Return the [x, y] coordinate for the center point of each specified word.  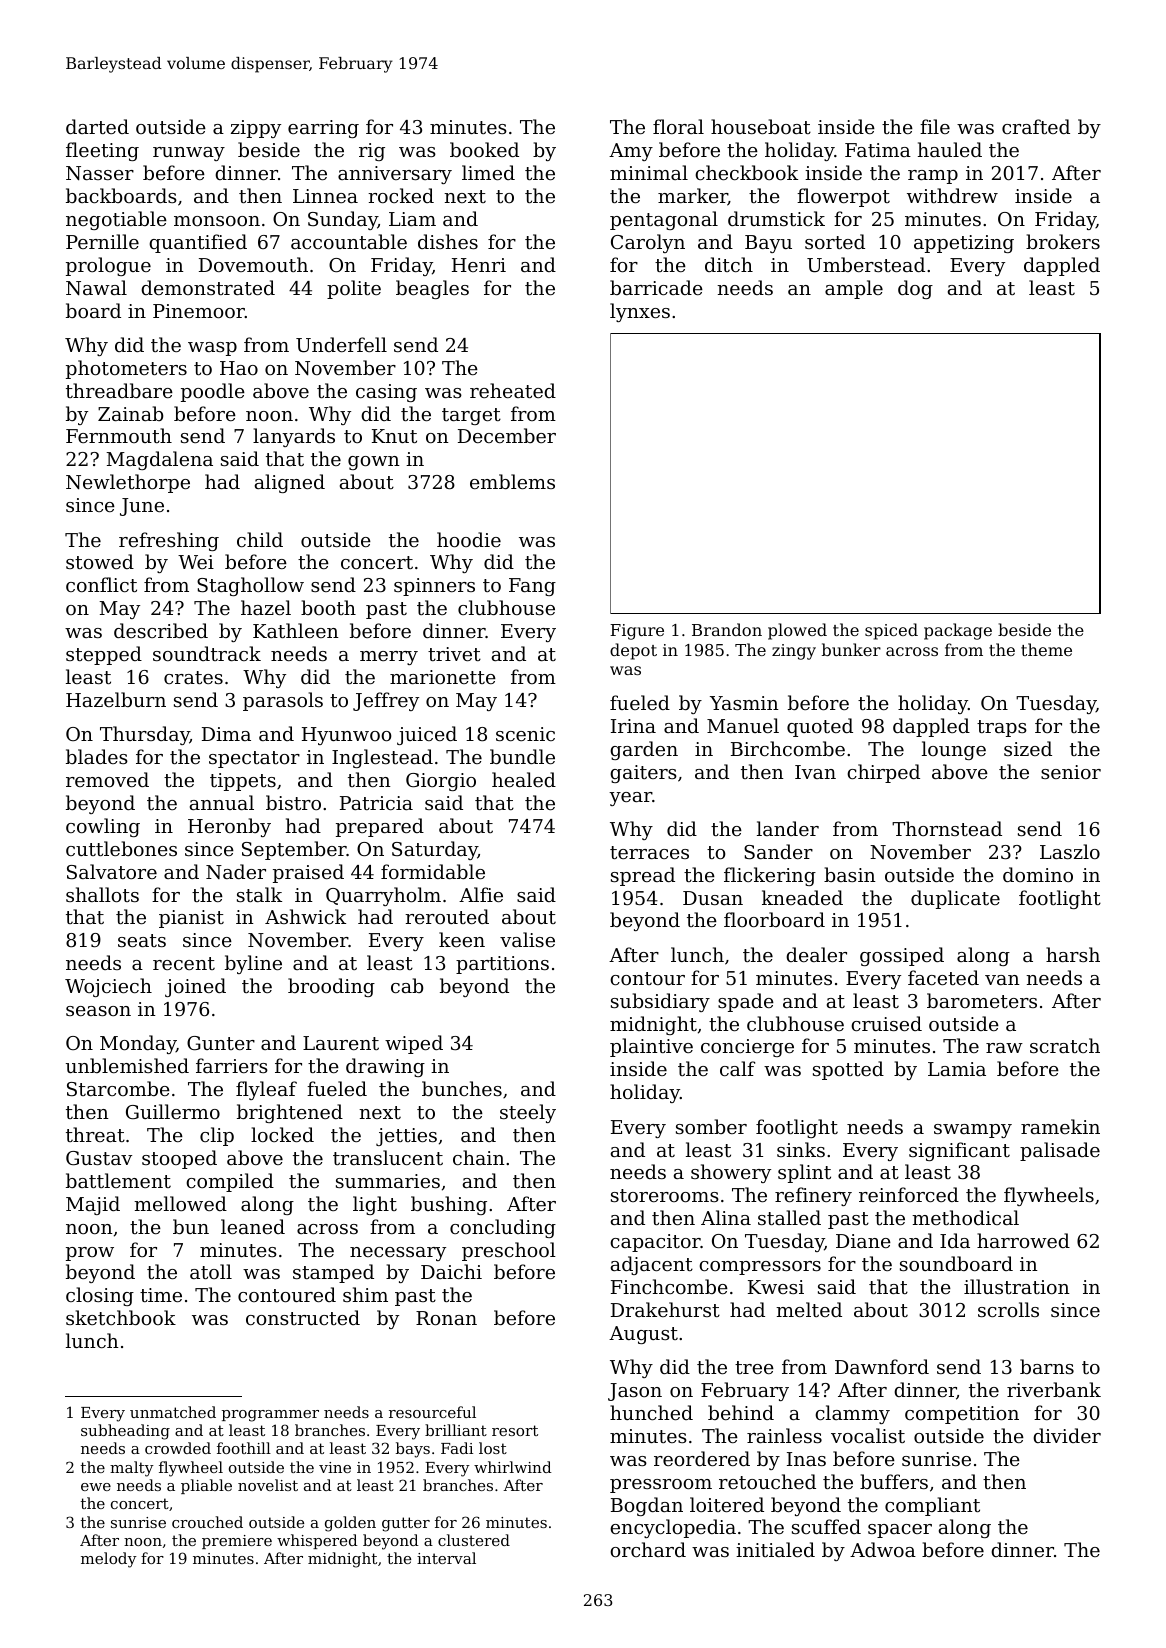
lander [788, 828]
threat [95, 1134]
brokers [1063, 241]
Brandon [727, 629]
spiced [891, 631]
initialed [775, 1549]
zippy [256, 129]
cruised [886, 1023]
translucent [388, 1157]
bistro [293, 802]
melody [109, 1560]
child [260, 539]
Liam [412, 219]
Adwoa [883, 1549]
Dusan [713, 898]
